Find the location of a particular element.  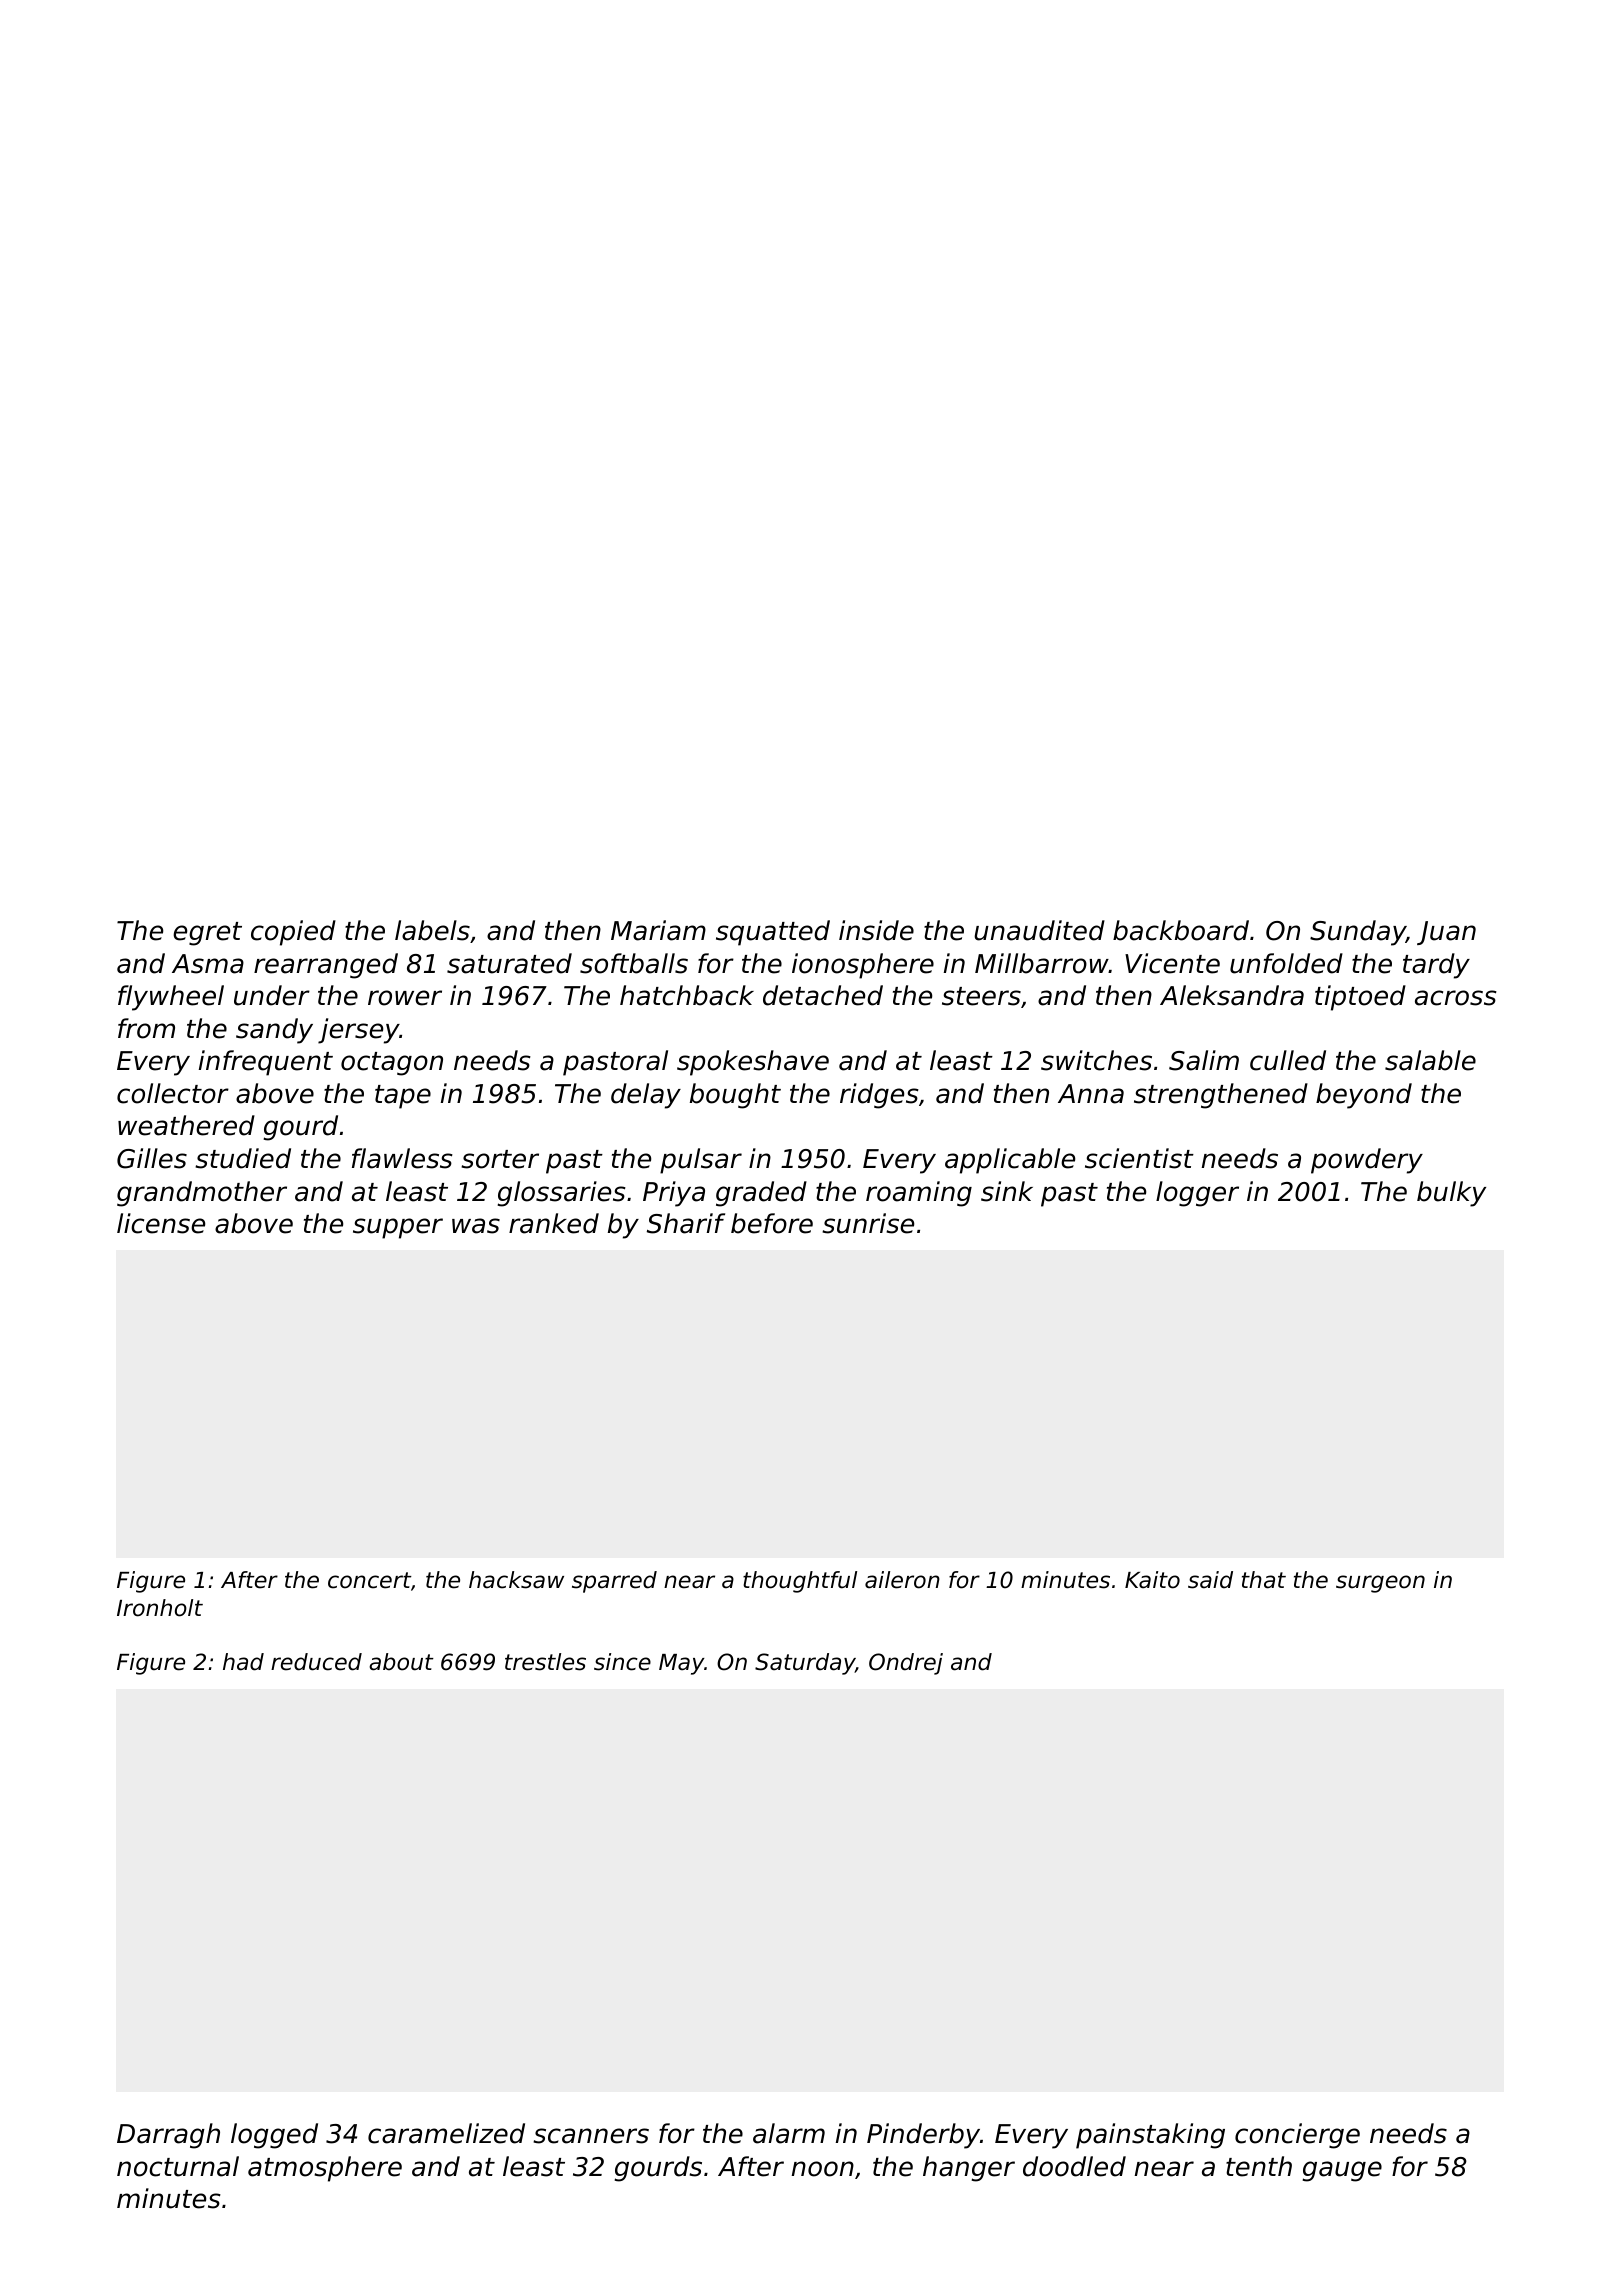

beyond is located at coordinates (1364, 1096).
